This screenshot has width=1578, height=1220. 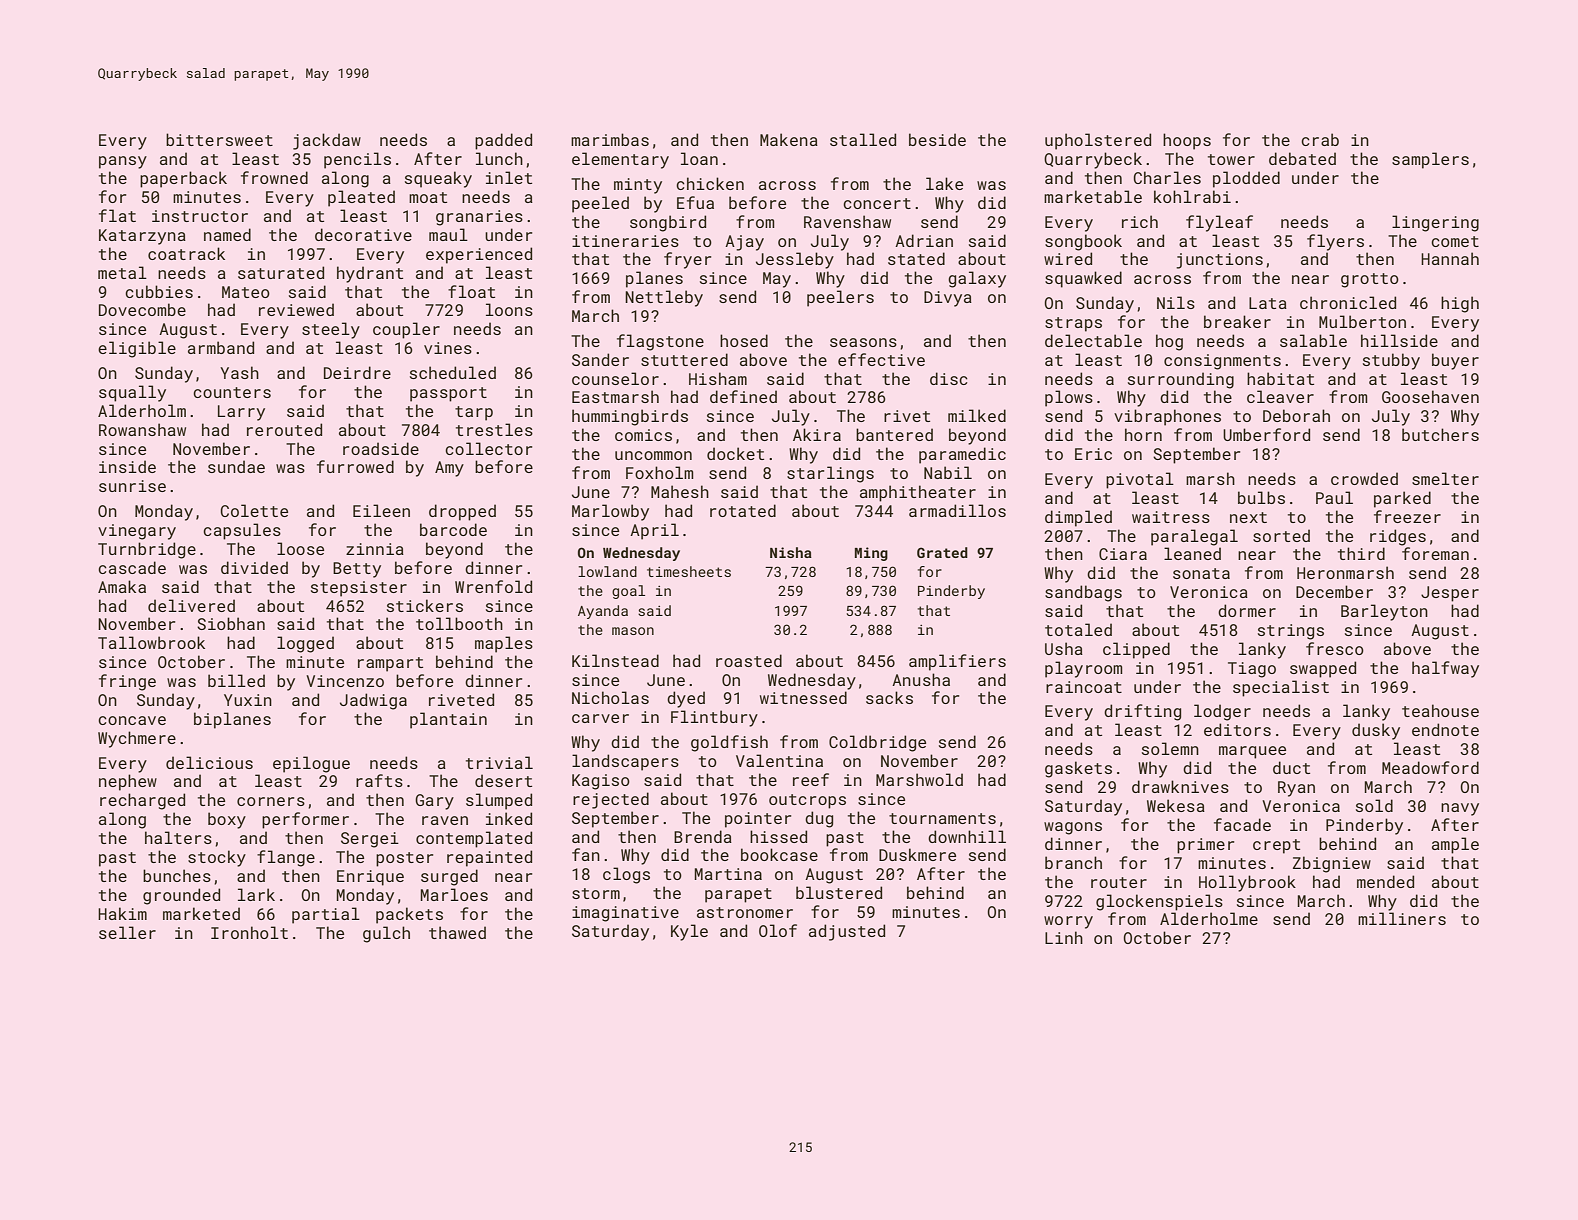 I want to click on songbook, so click(x=1083, y=242).
